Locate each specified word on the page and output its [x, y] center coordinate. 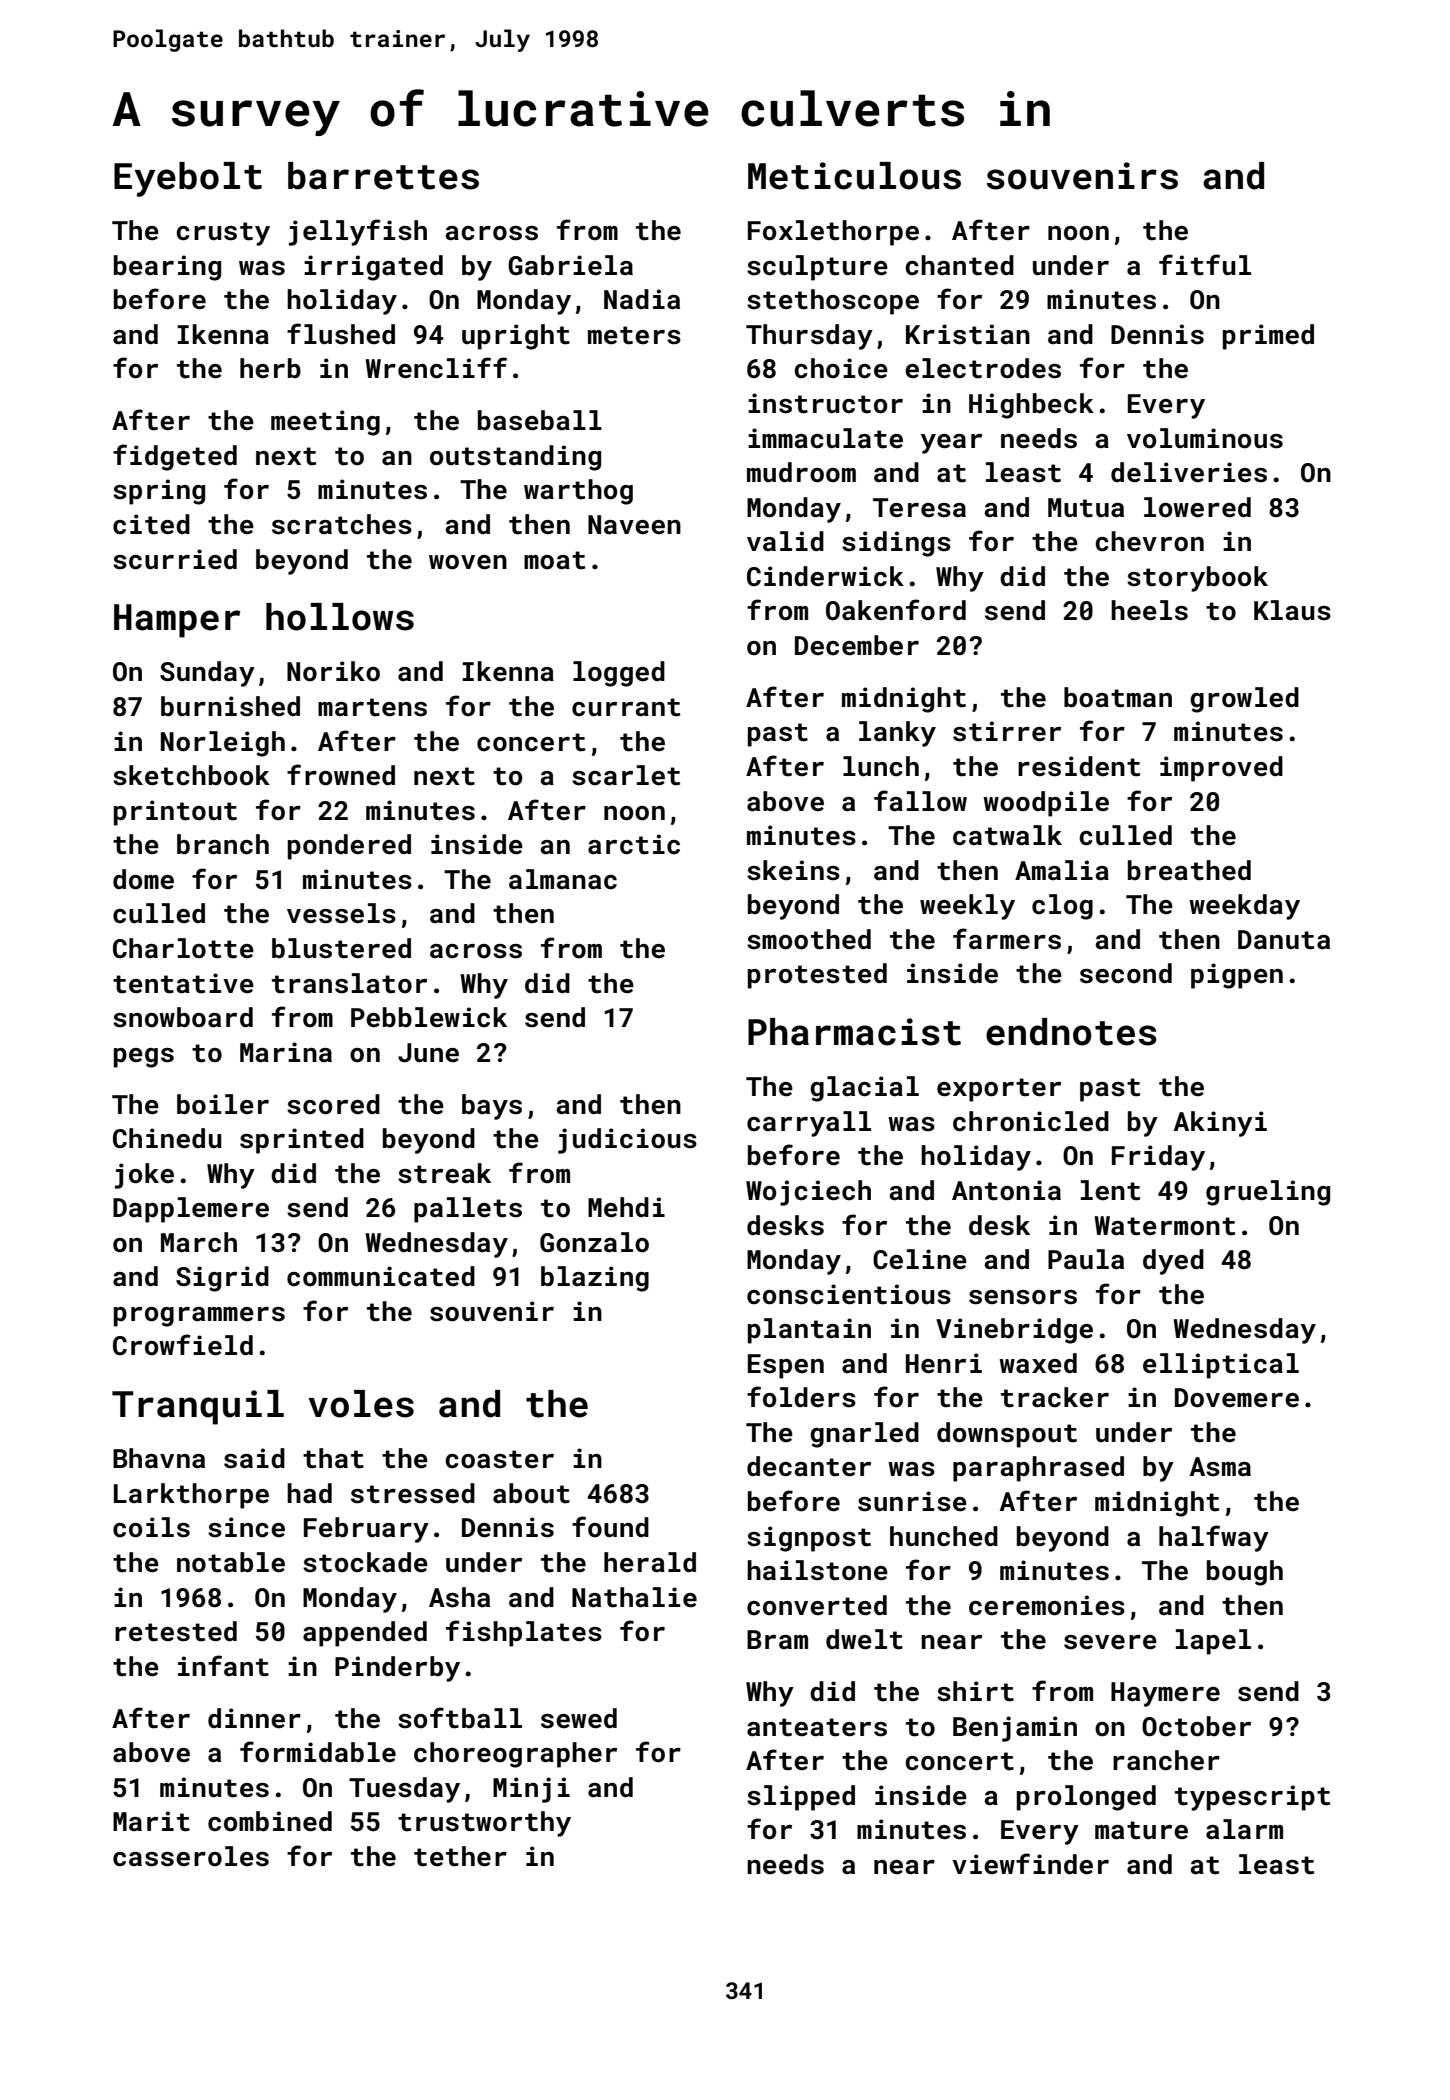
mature [1141, 1830]
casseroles [191, 1856]
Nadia [642, 299]
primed [1268, 337]
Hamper [177, 621]
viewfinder [1030, 1863]
